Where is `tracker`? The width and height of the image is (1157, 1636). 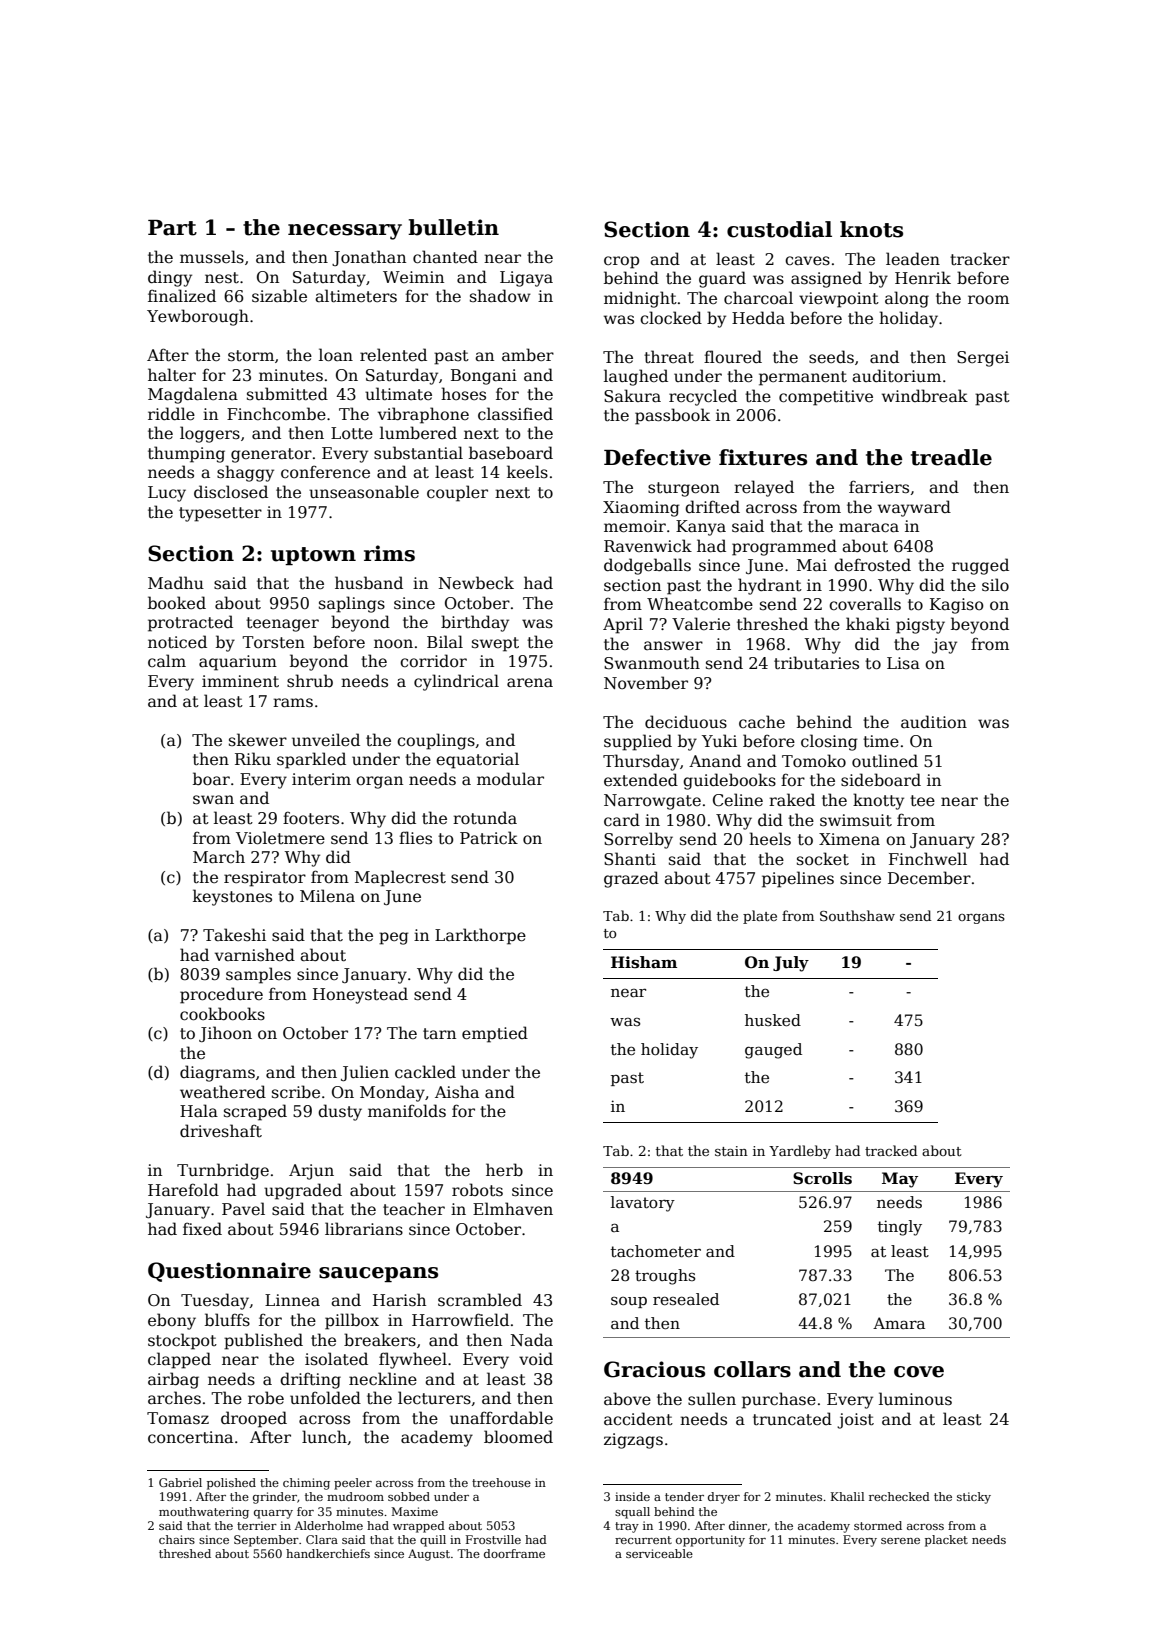
tracker is located at coordinates (980, 259).
